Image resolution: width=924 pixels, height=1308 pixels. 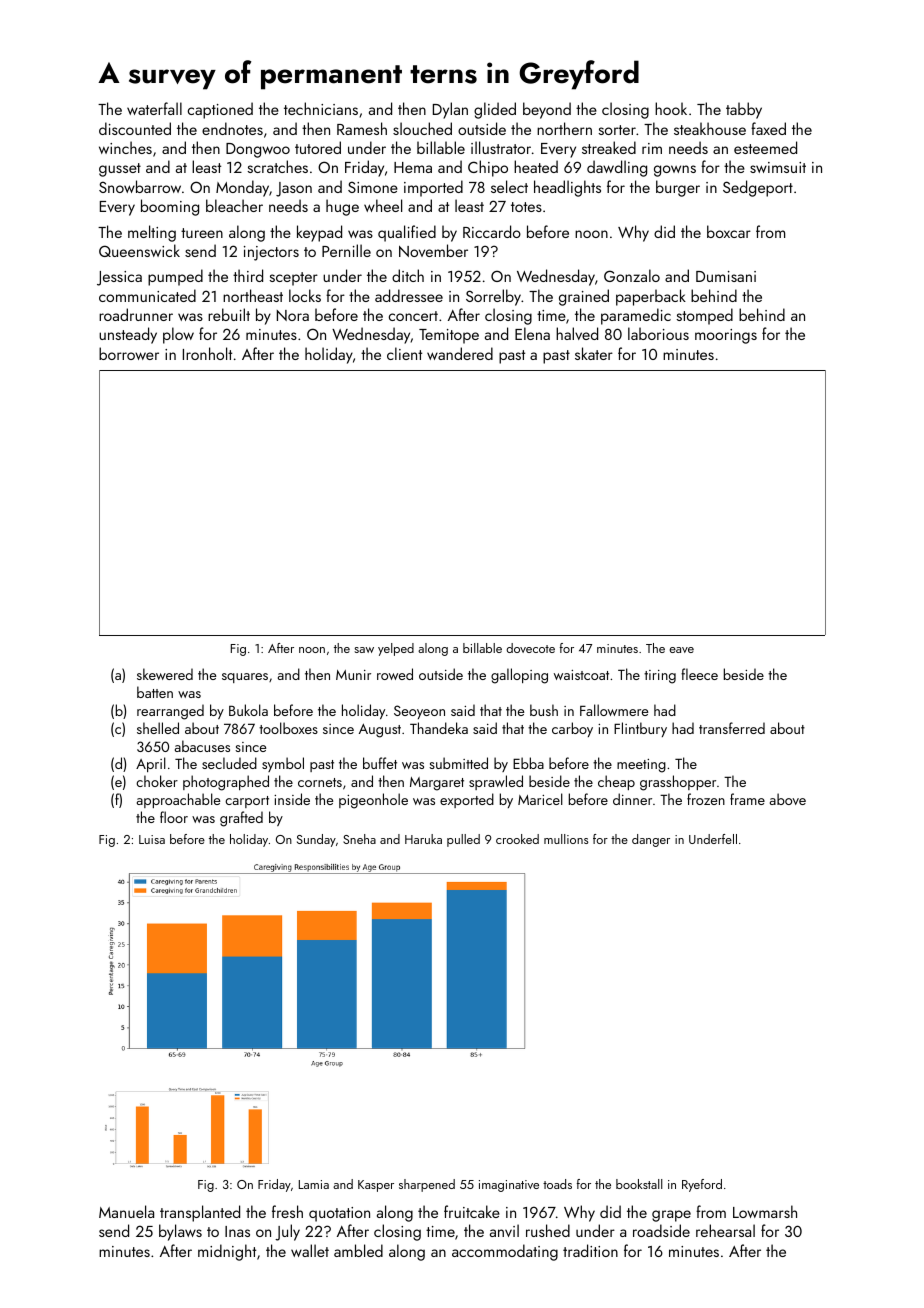 I want to click on Lamia, so click(x=314, y=1184).
